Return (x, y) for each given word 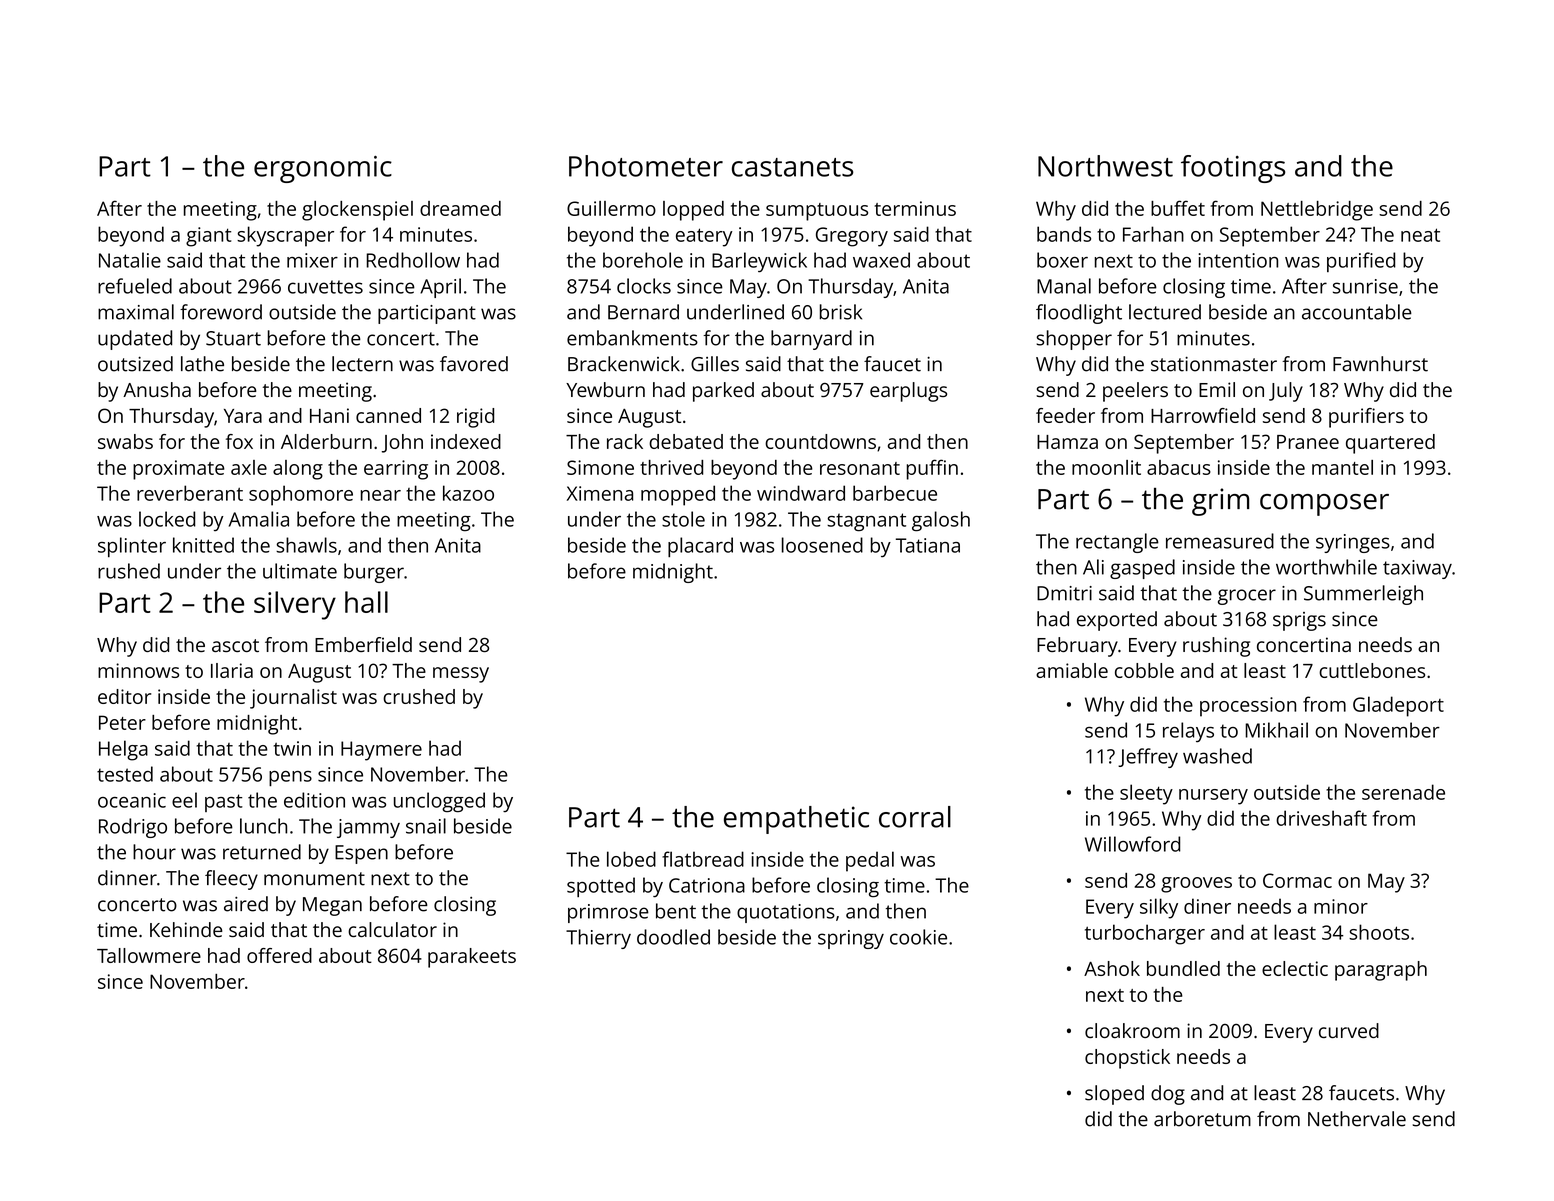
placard (700, 547)
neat (1420, 235)
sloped (1114, 1095)
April (440, 288)
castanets (792, 167)
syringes (1353, 543)
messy (461, 675)
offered (279, 955)
